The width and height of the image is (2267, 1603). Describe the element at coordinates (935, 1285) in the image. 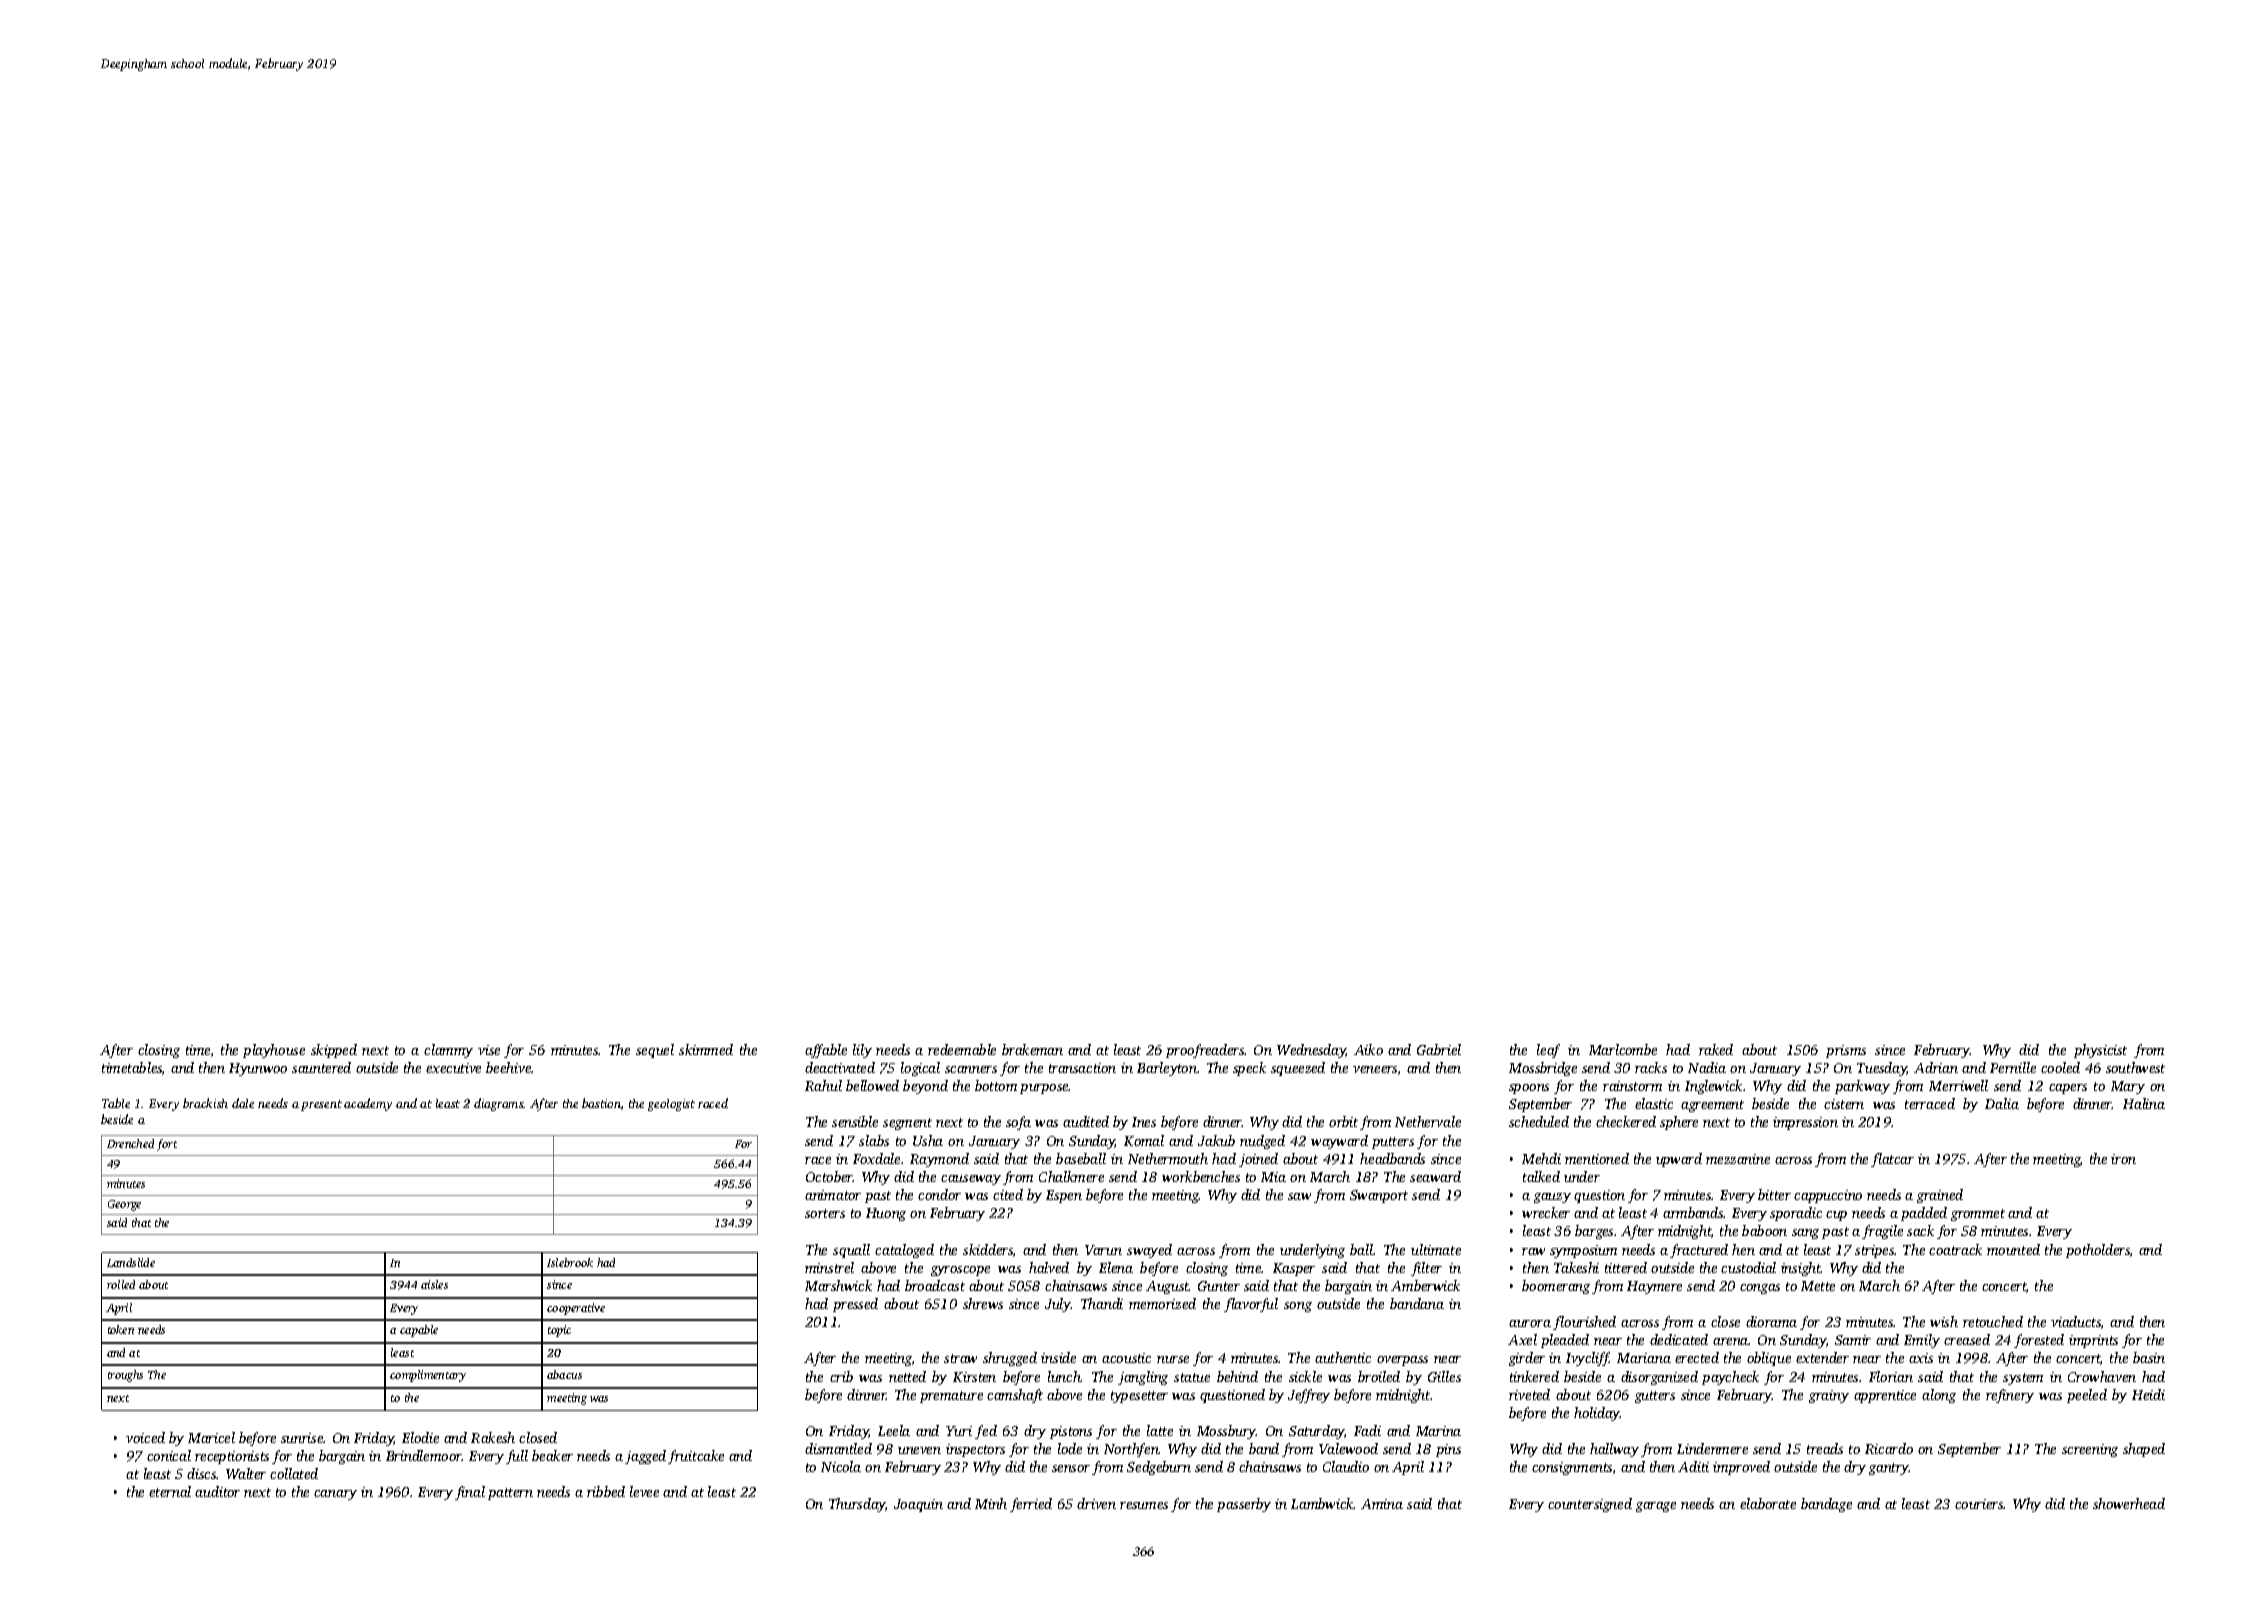

I see `broadcast` at that location.
